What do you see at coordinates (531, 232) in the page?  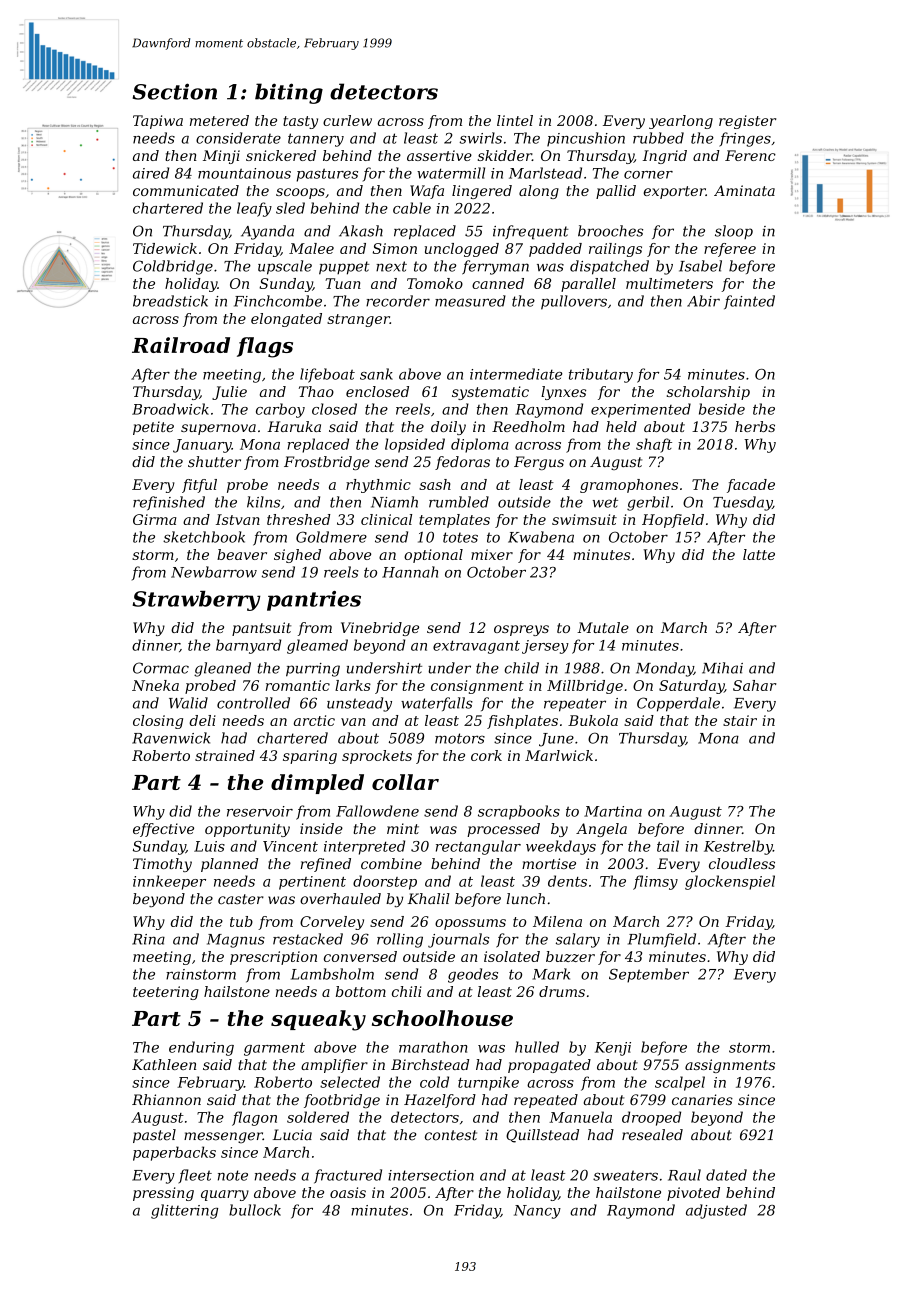 I see `infrequent` at bounding box center [531, 232].
